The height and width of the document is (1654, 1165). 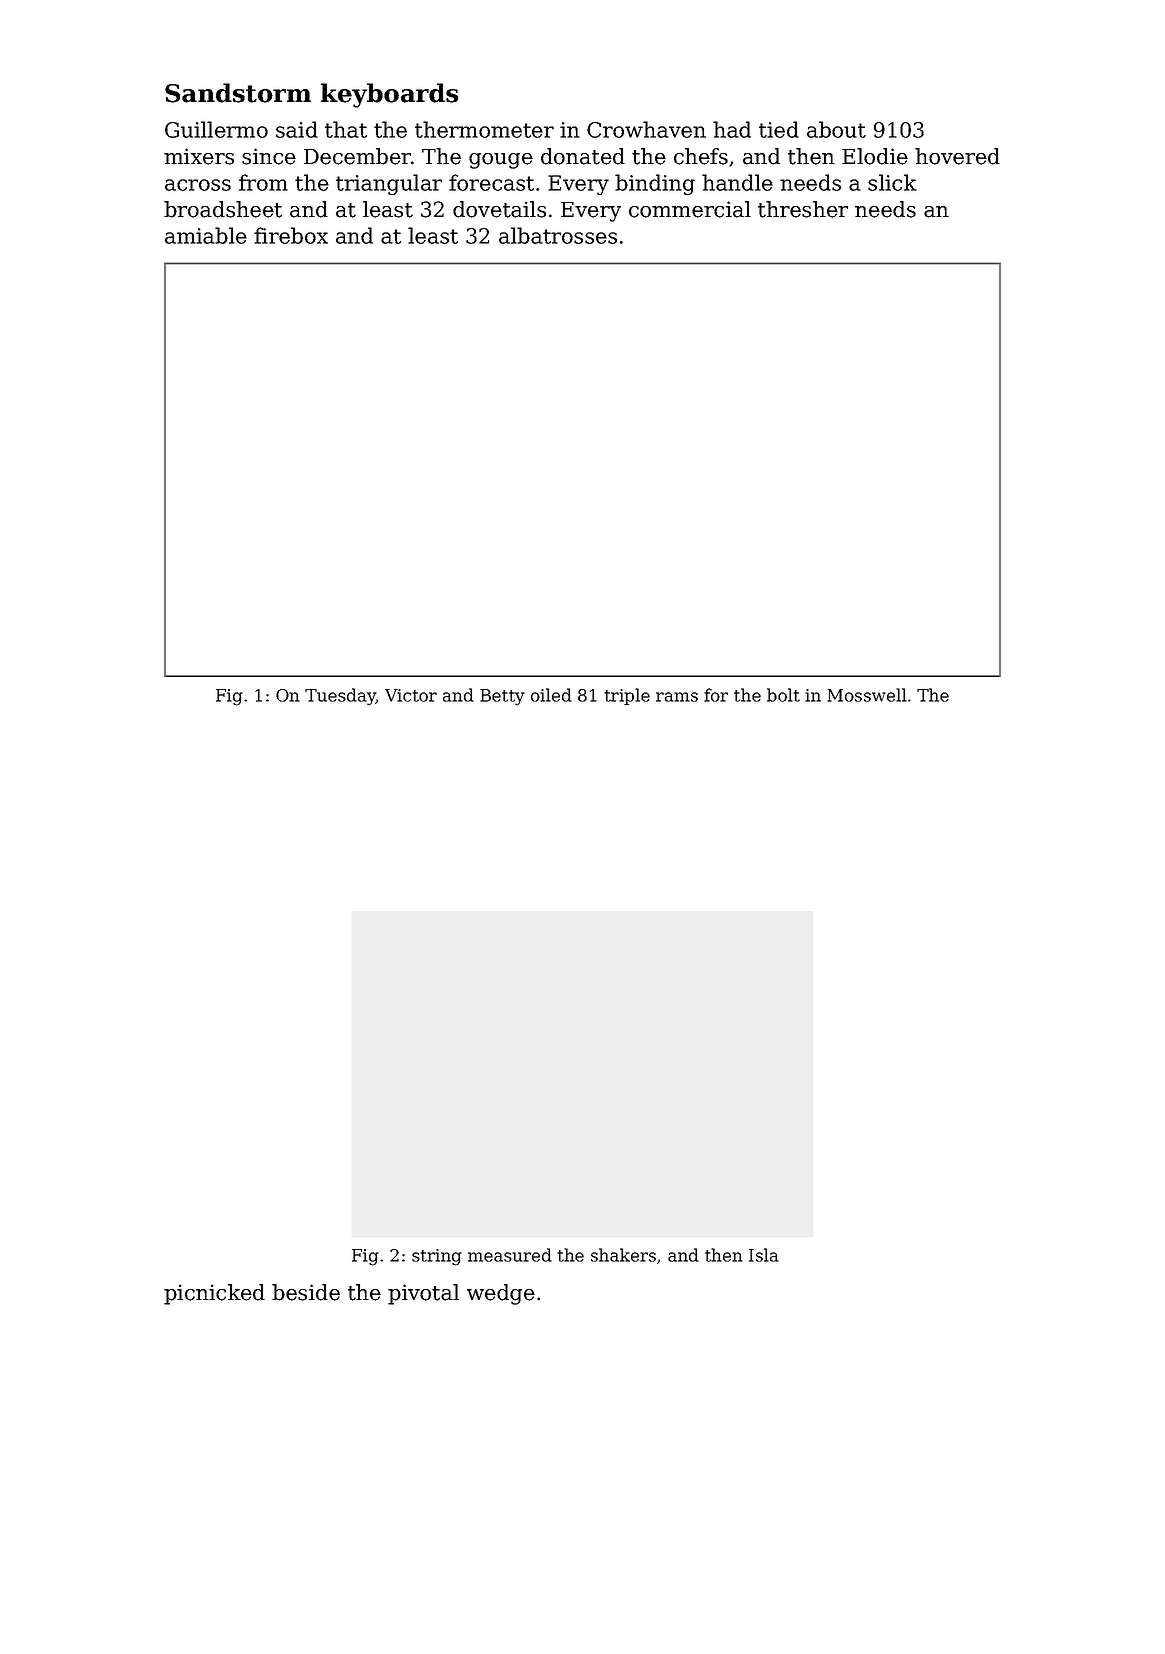 I want to click on dovetails, so click(x=499, y=209).
